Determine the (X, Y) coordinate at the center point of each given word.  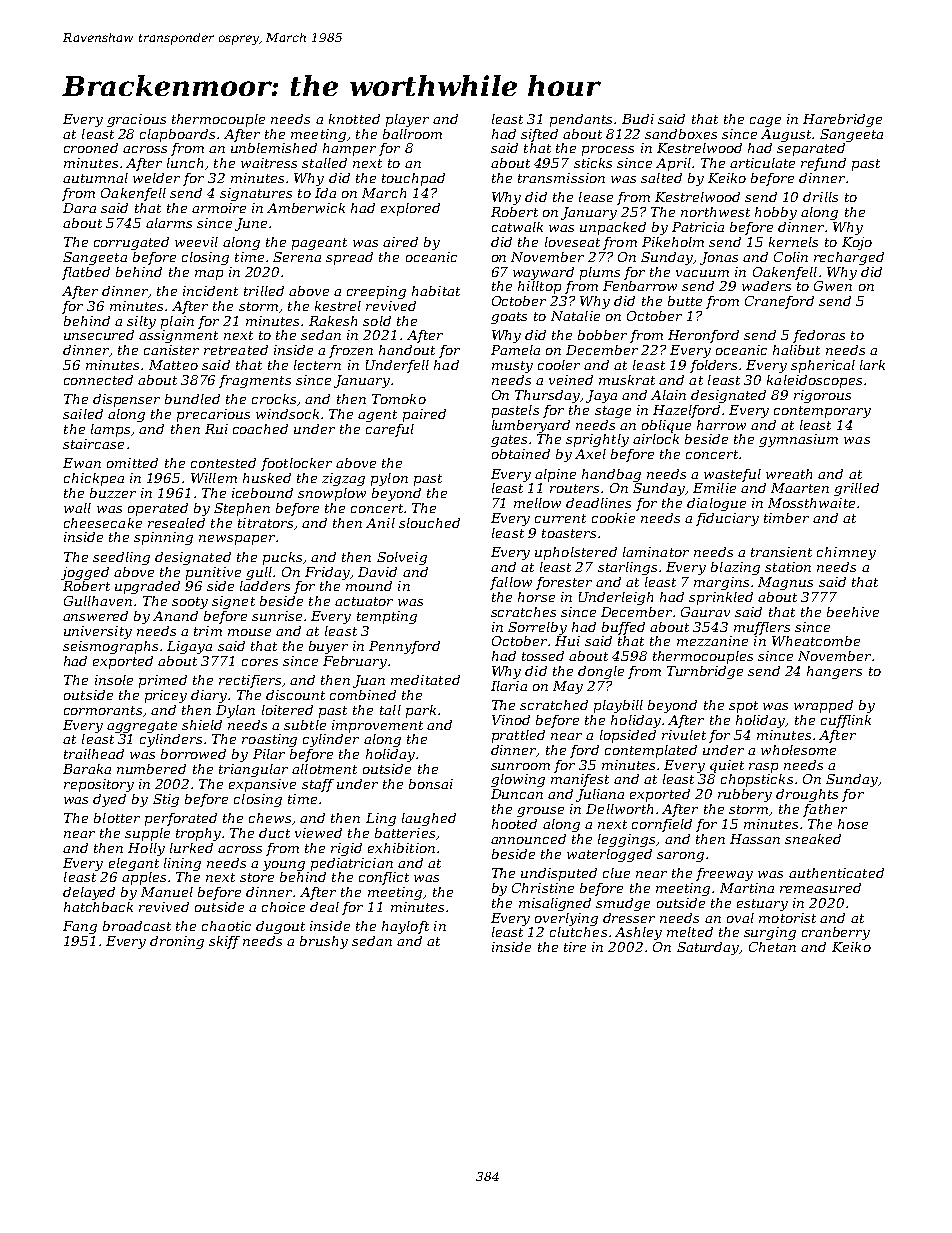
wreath (789, 474)
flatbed (86, 273)
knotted (354, 119)
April (673, 164)
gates (509, 441)
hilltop (539, 287)
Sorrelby (537, 628)
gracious (136, 120)
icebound (262, 493)
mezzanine (712, 641)
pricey (166, 696)
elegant (134, 864)
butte (685, 301)
